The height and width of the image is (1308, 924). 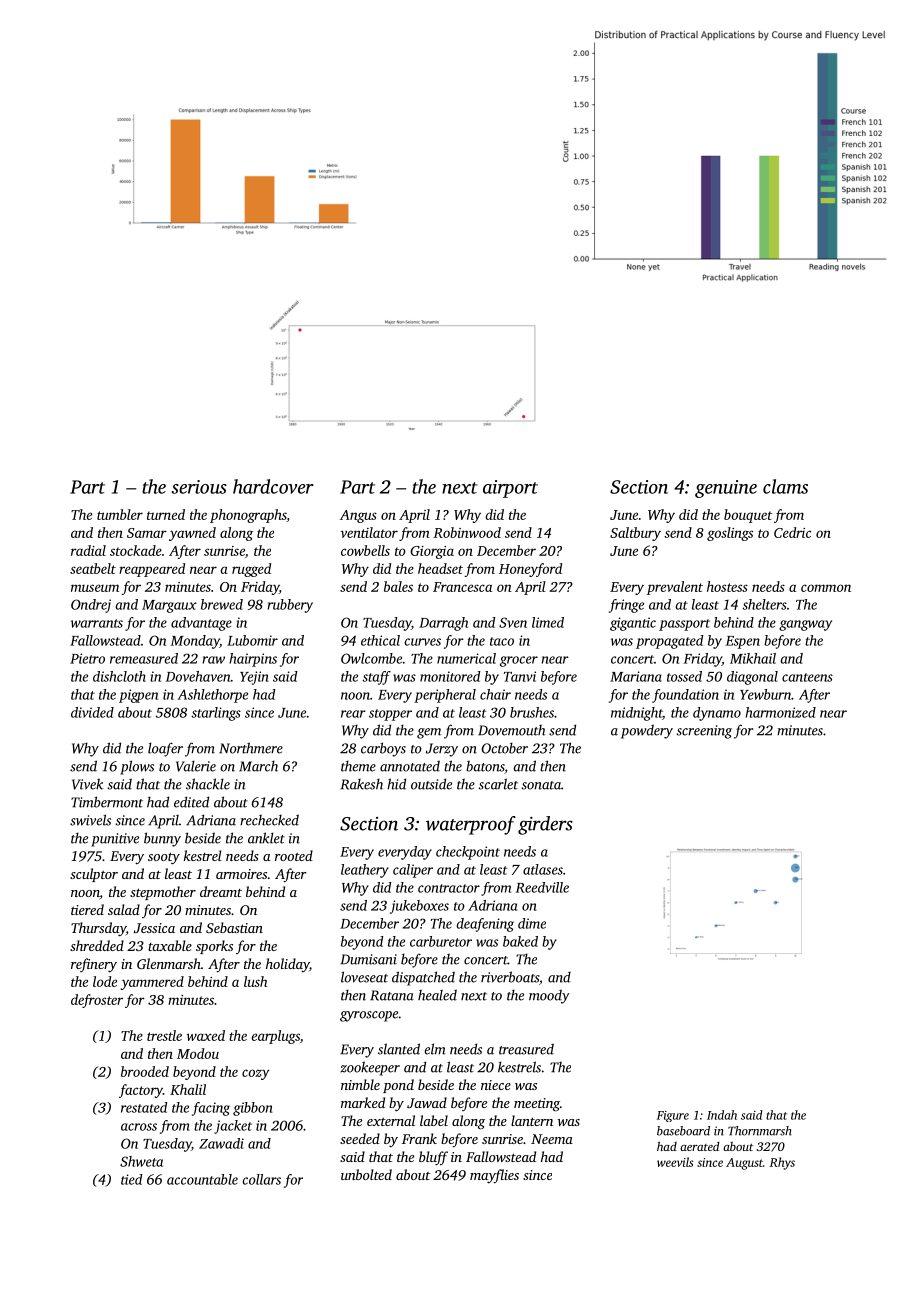 What do you see at coordinates (199, 487) in the image?
I see `serious` at bounding box center [199, 487].
